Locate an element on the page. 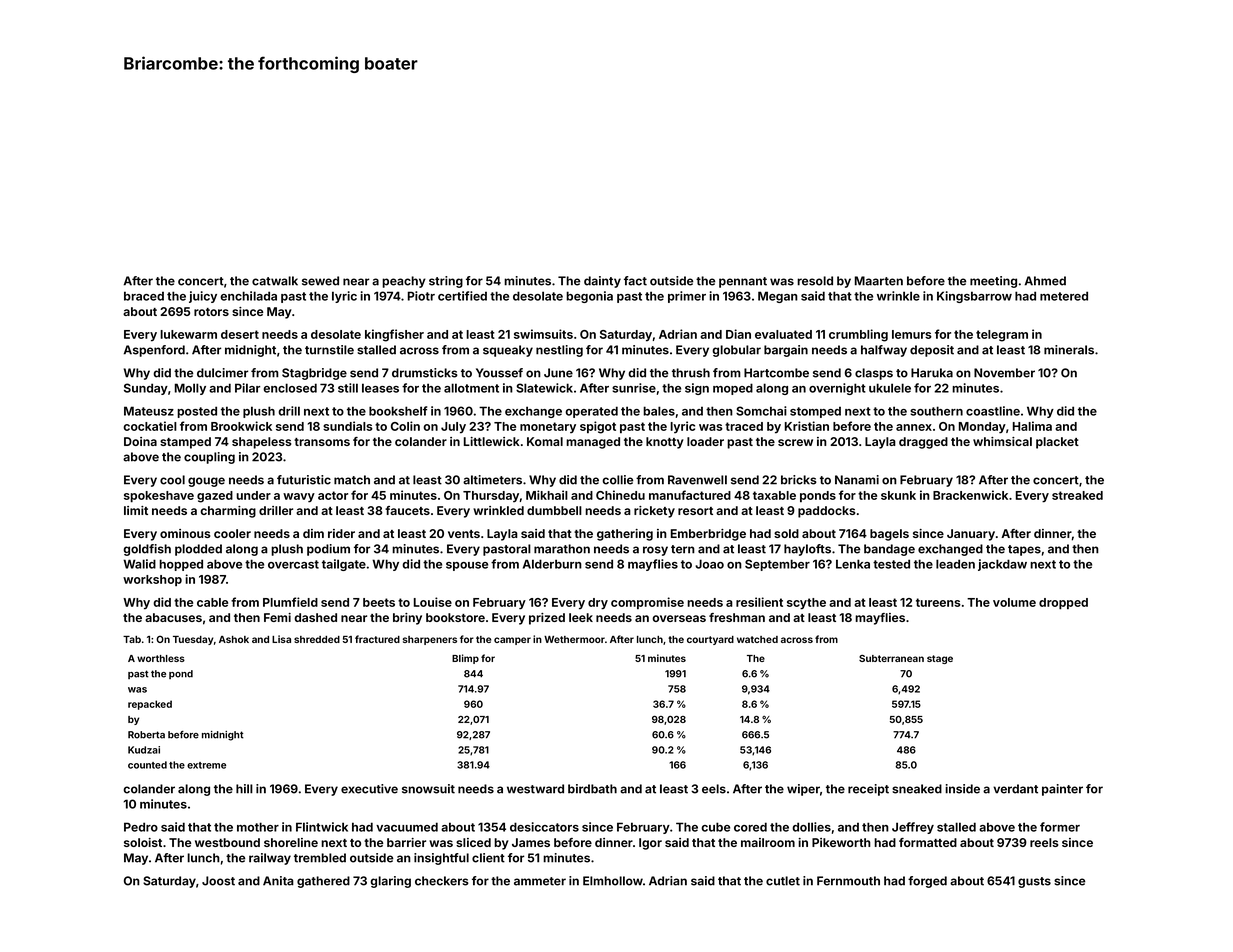 This document has width=1233, height=952. skunk is located at coordinates (898, 495).
